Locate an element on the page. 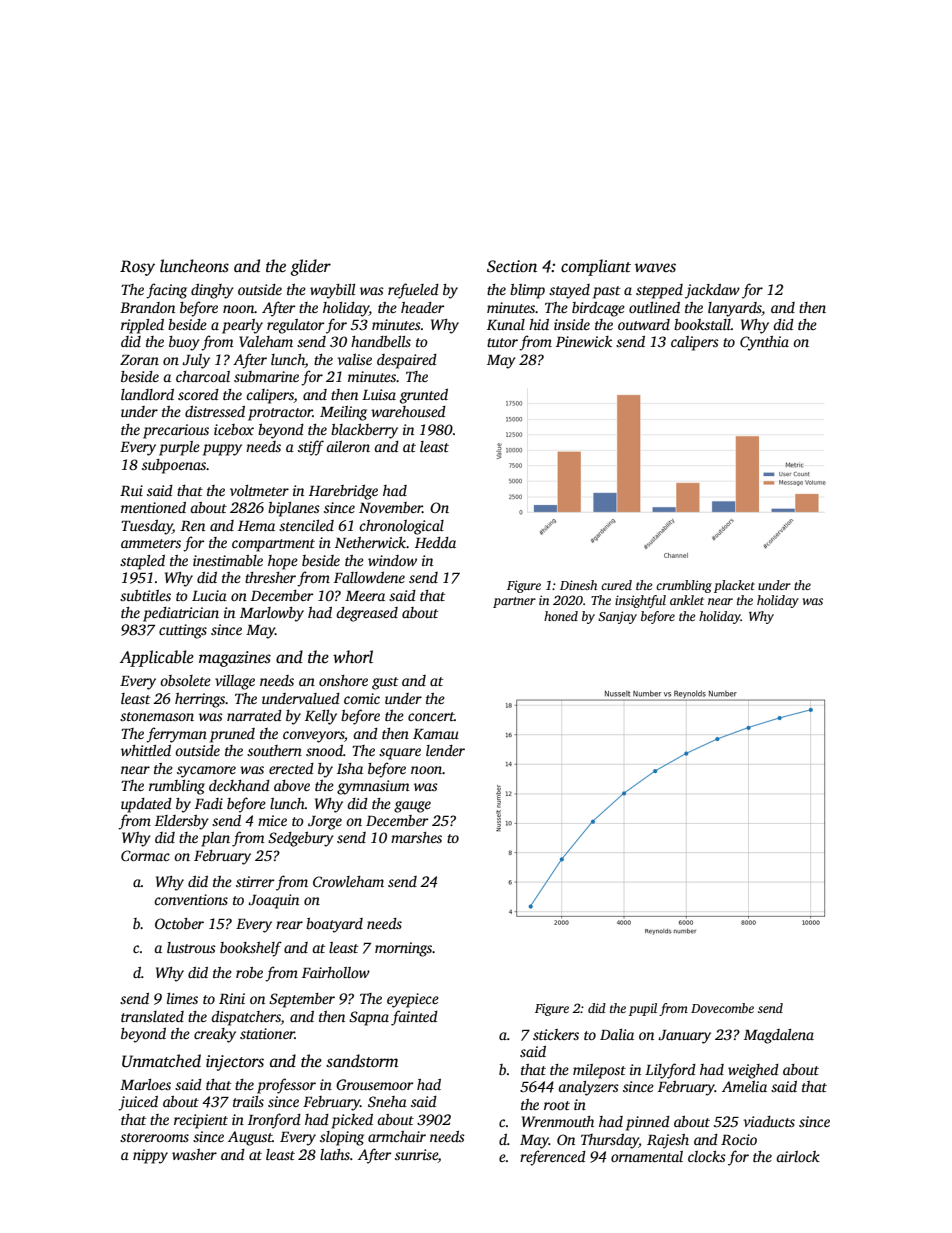  partner is located at coordinates (514, 602).
